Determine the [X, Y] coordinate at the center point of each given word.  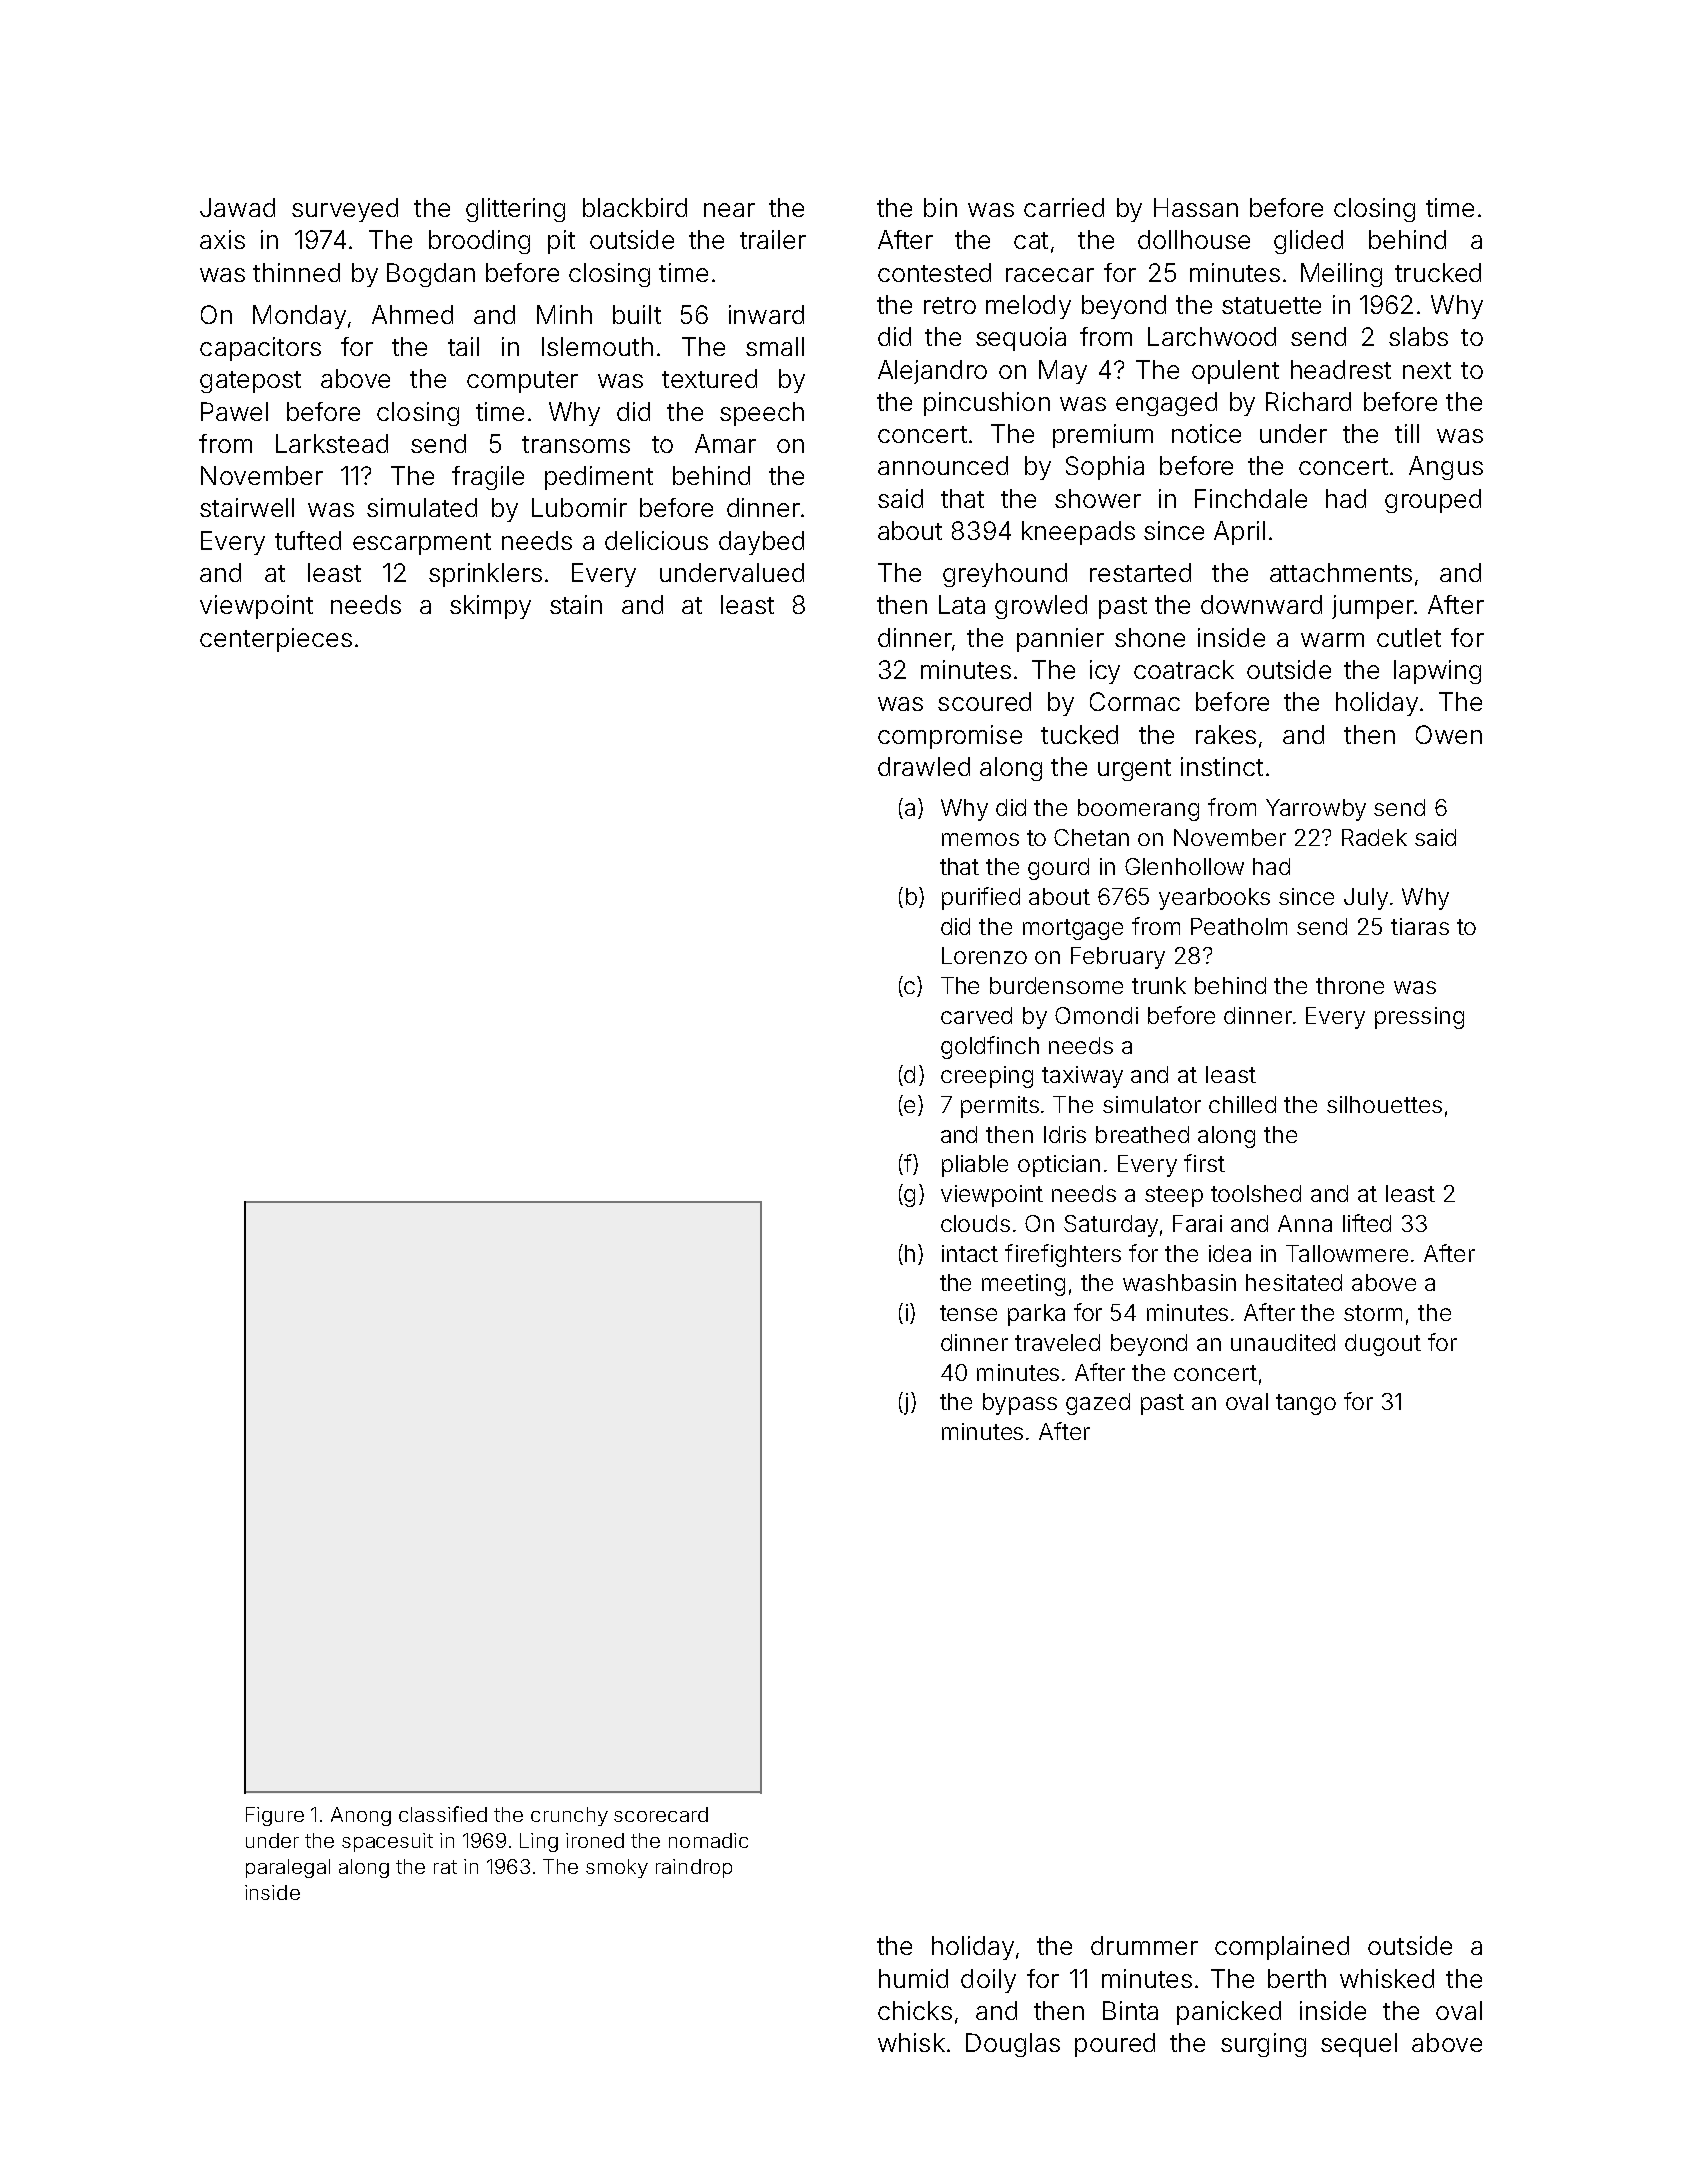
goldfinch [990, 1047]
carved [976, 1015]
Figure [275, 1816]
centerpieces [276, 640]
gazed [1098, 1404]
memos [980, 839]
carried [1064, 207]
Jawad [237, 207]
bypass [1020, 1404]
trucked [1438, 272]
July [1366, 899]
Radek [1374, 837]
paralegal [288, 1868]
